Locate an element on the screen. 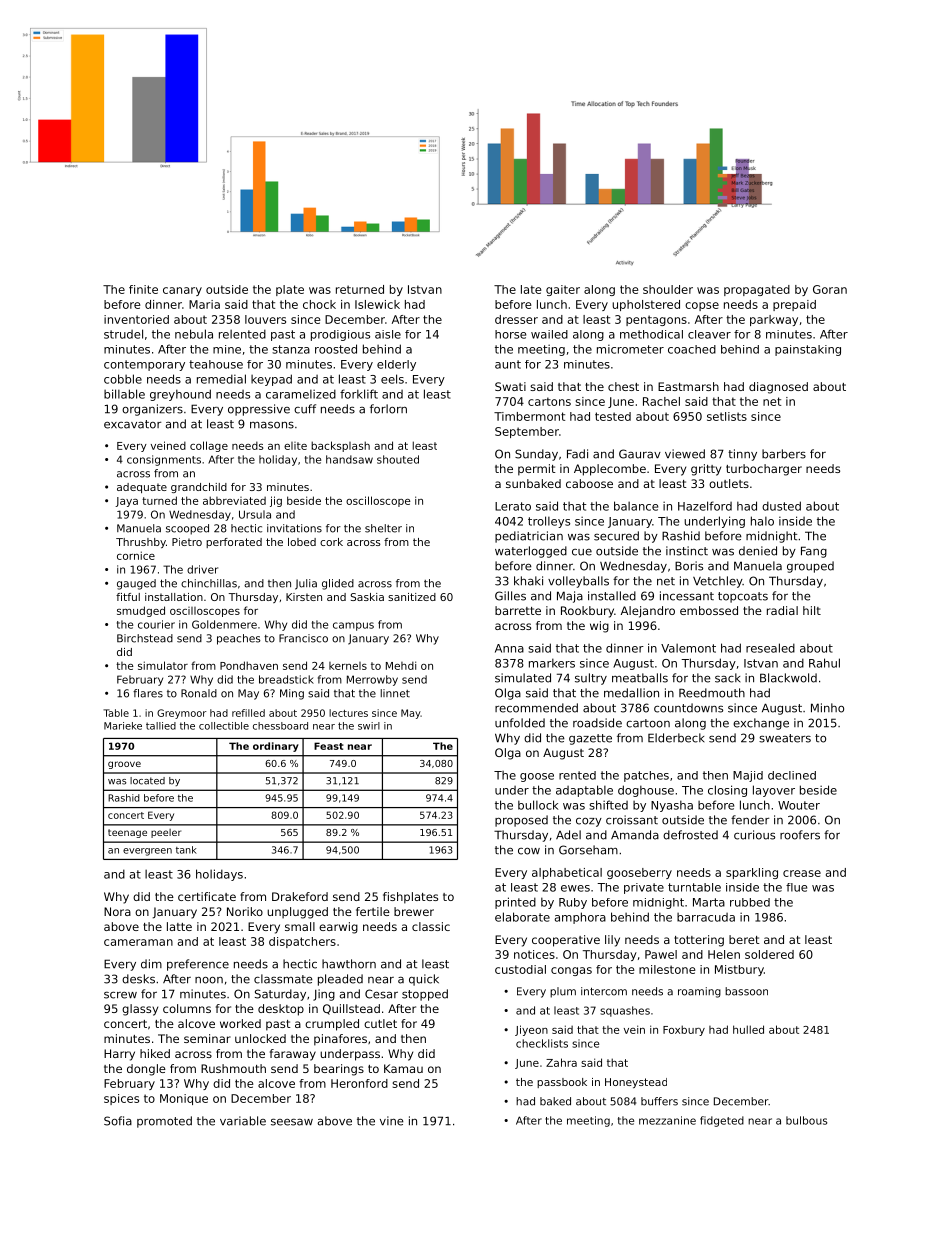  Nora is located at coordinates (117, 911).
